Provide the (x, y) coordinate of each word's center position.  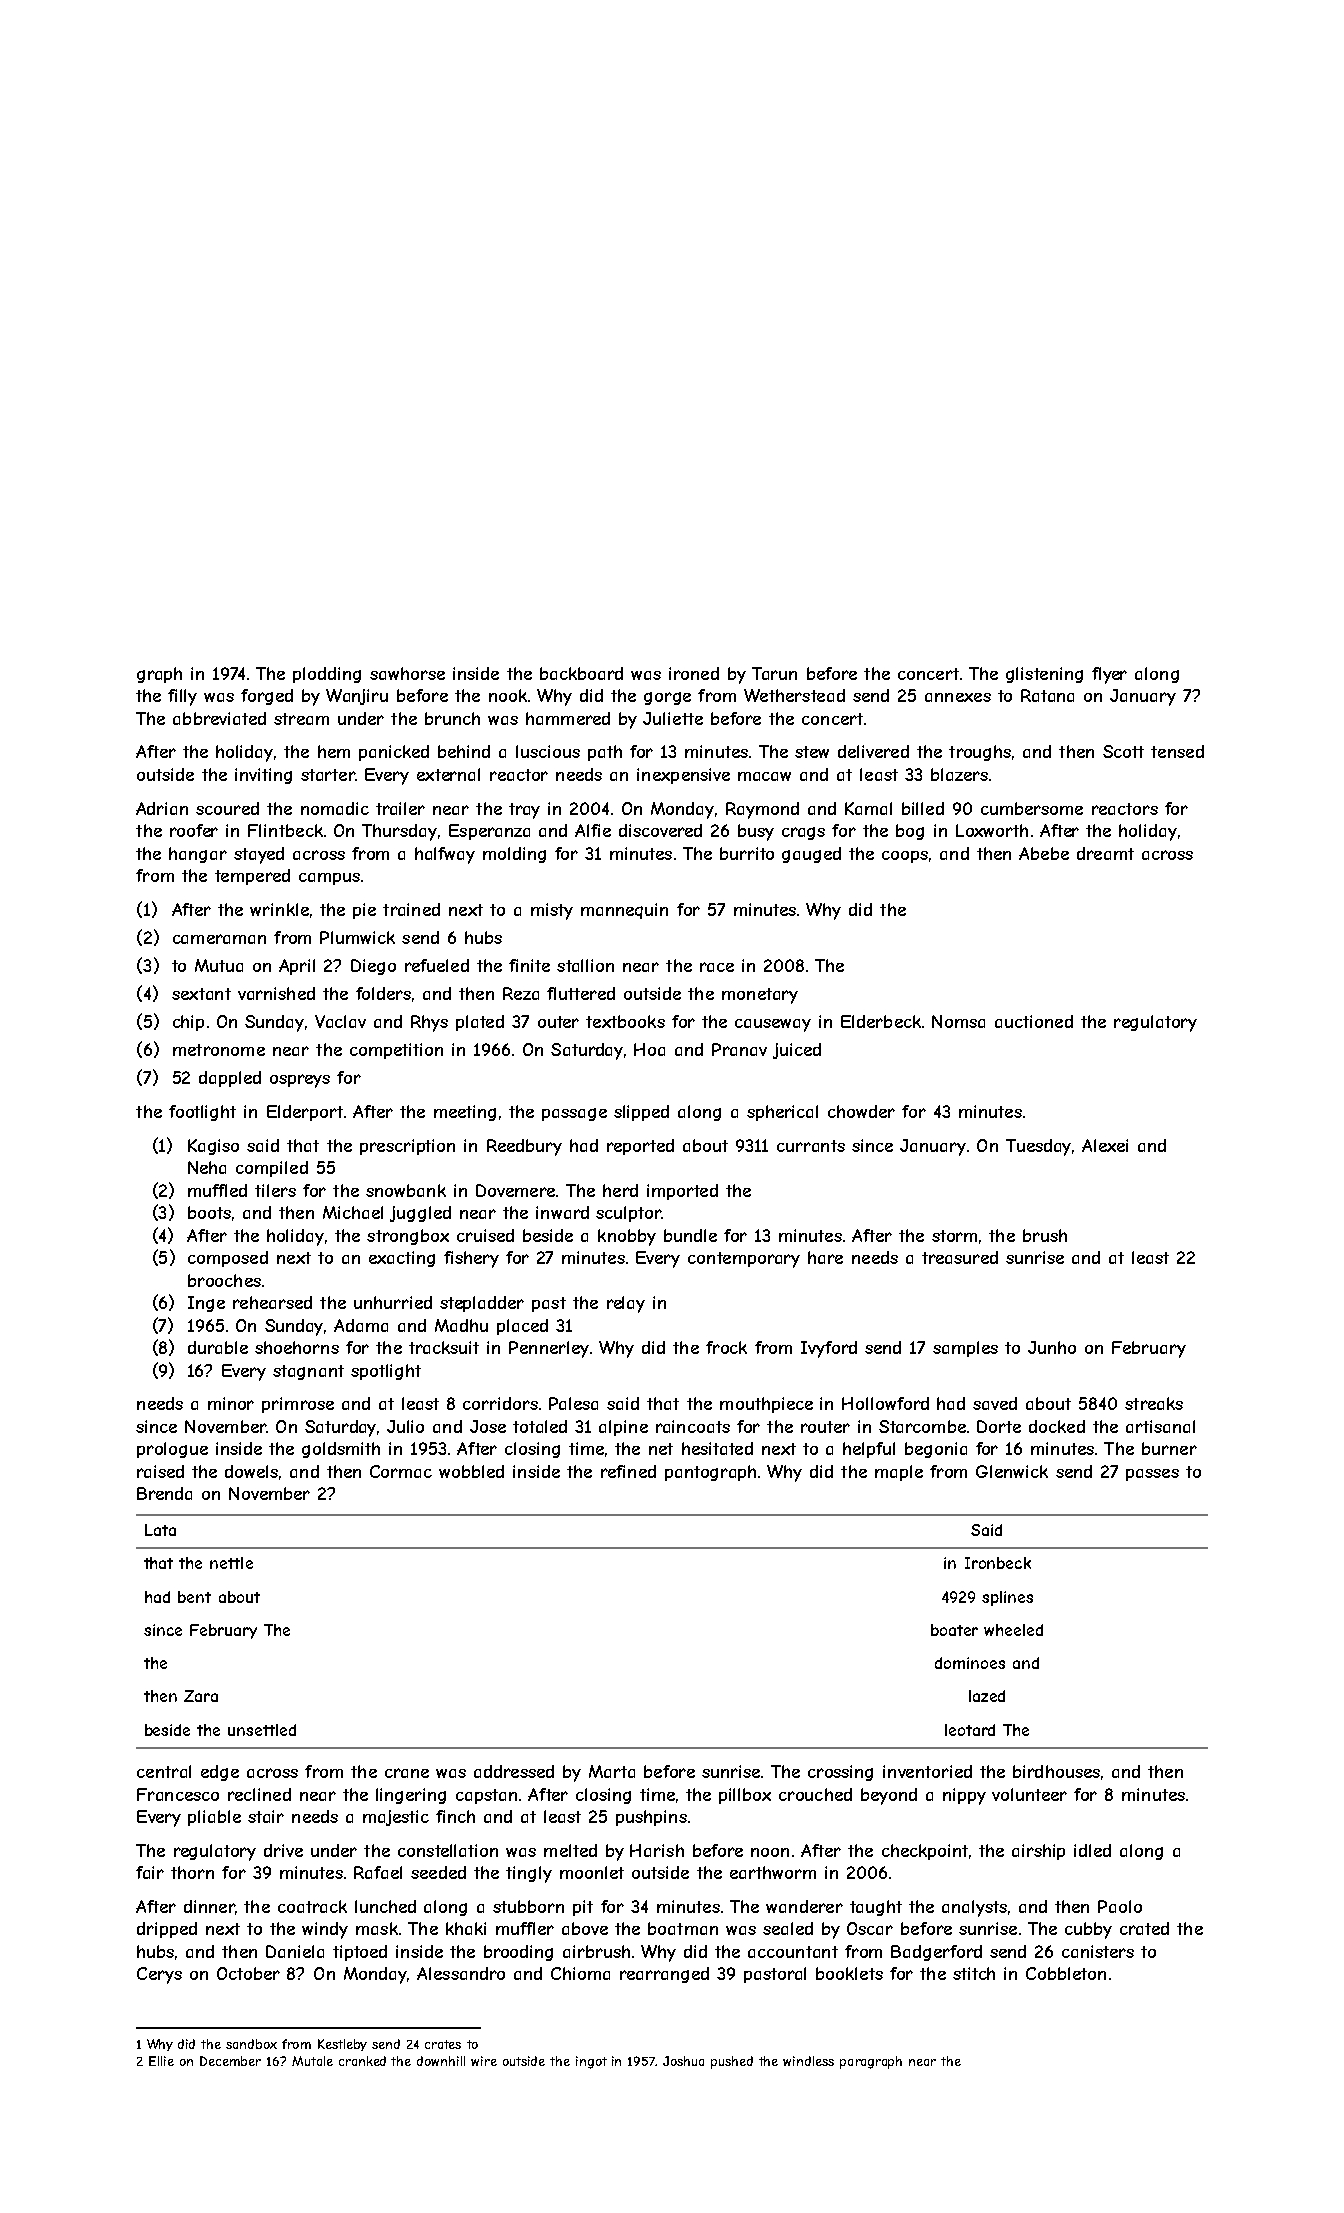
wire (484, 2061)
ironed (694, 673)
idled (1092, 1850)
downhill (441, 2061)
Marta (612, 1771)
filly (182, 697)
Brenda (164, 1493)
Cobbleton (1066, 1973)
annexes (958, 697)
